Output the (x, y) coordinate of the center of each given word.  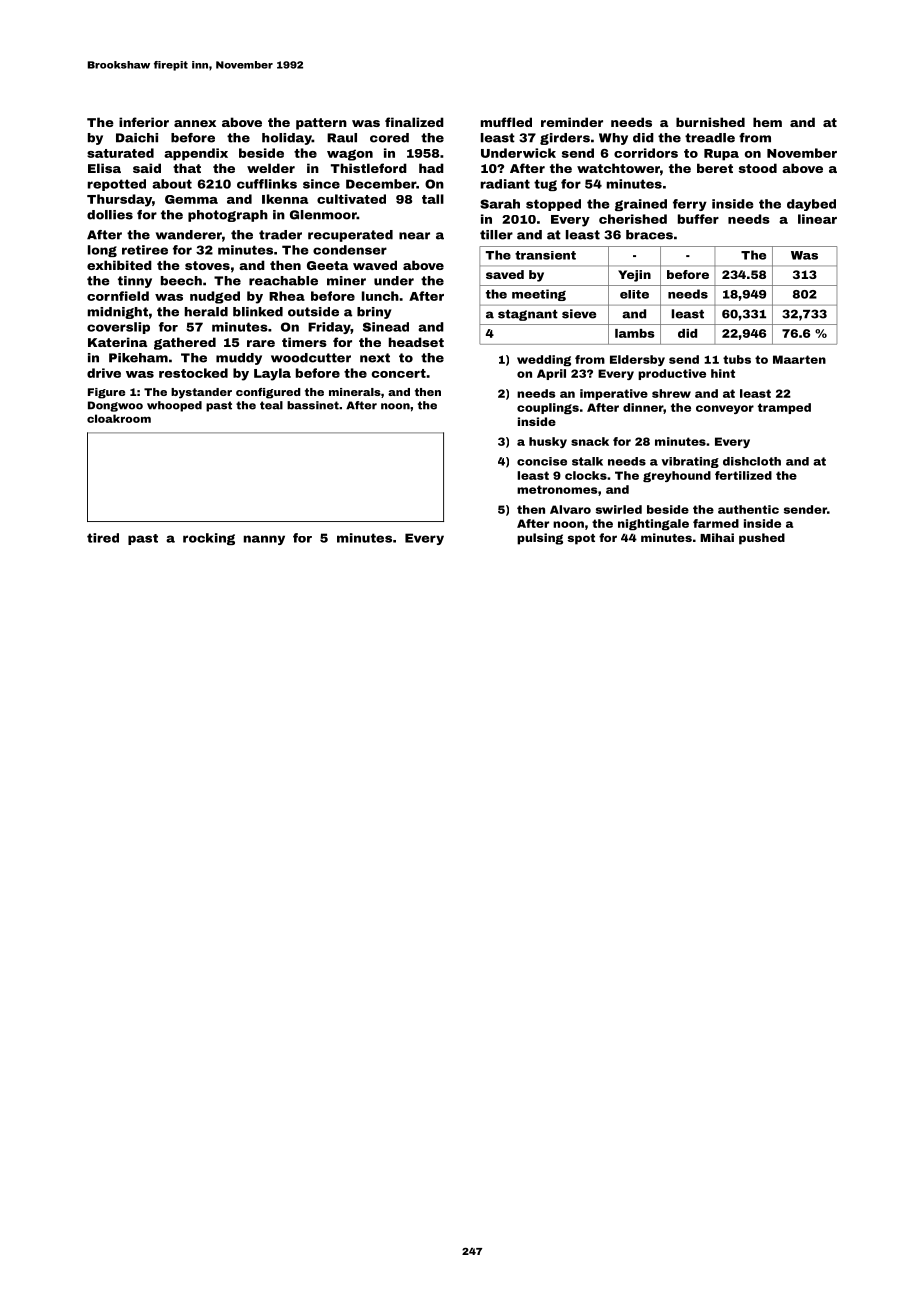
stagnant (528, 315)
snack (590, 441)
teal (271, 405)
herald (206, 312)
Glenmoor (323, 215)
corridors (646, 153)
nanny (264, 540)
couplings (548, 408)
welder (271, 168)
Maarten (799, 359)
